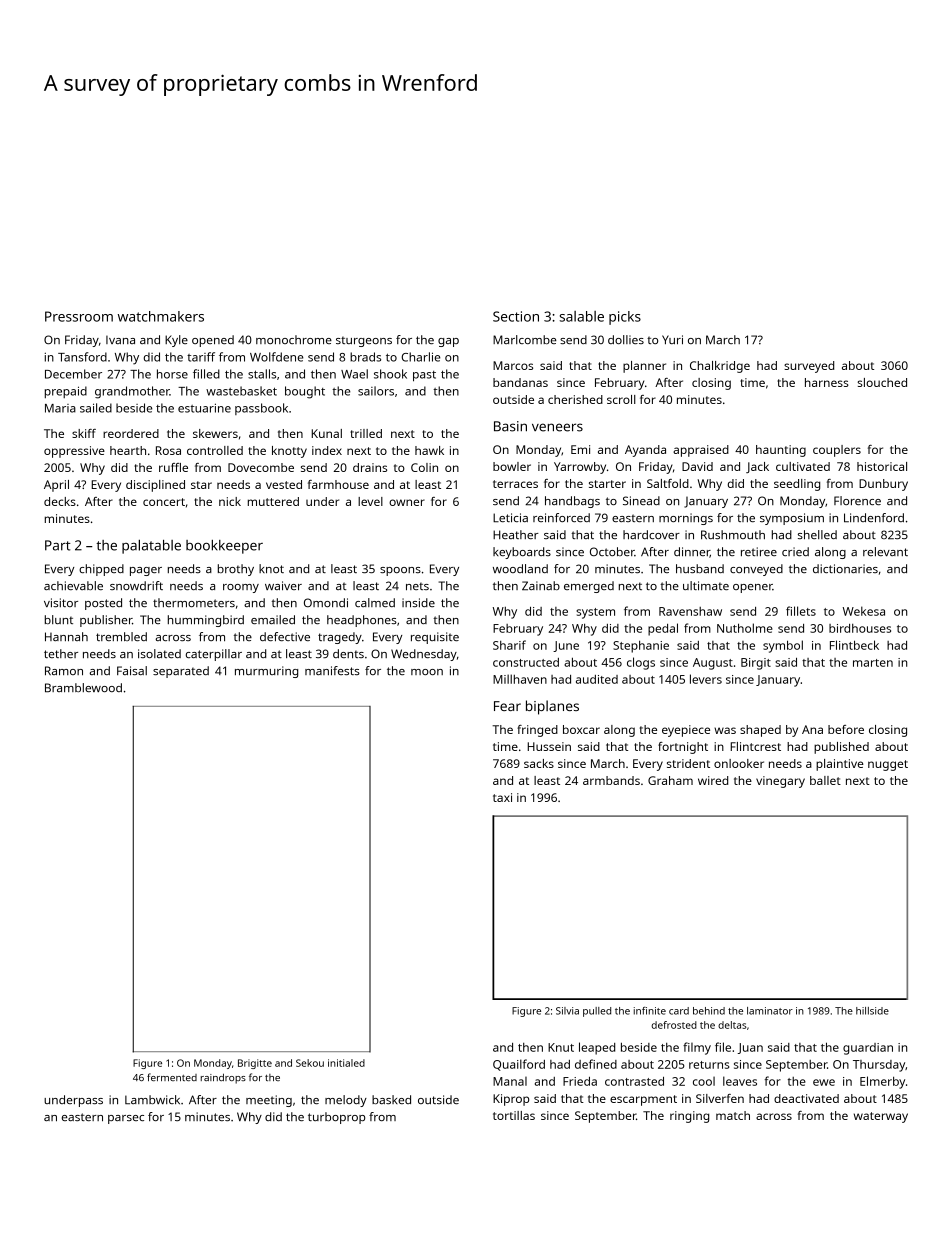  I want to click on basked, so click(391, 1099).
